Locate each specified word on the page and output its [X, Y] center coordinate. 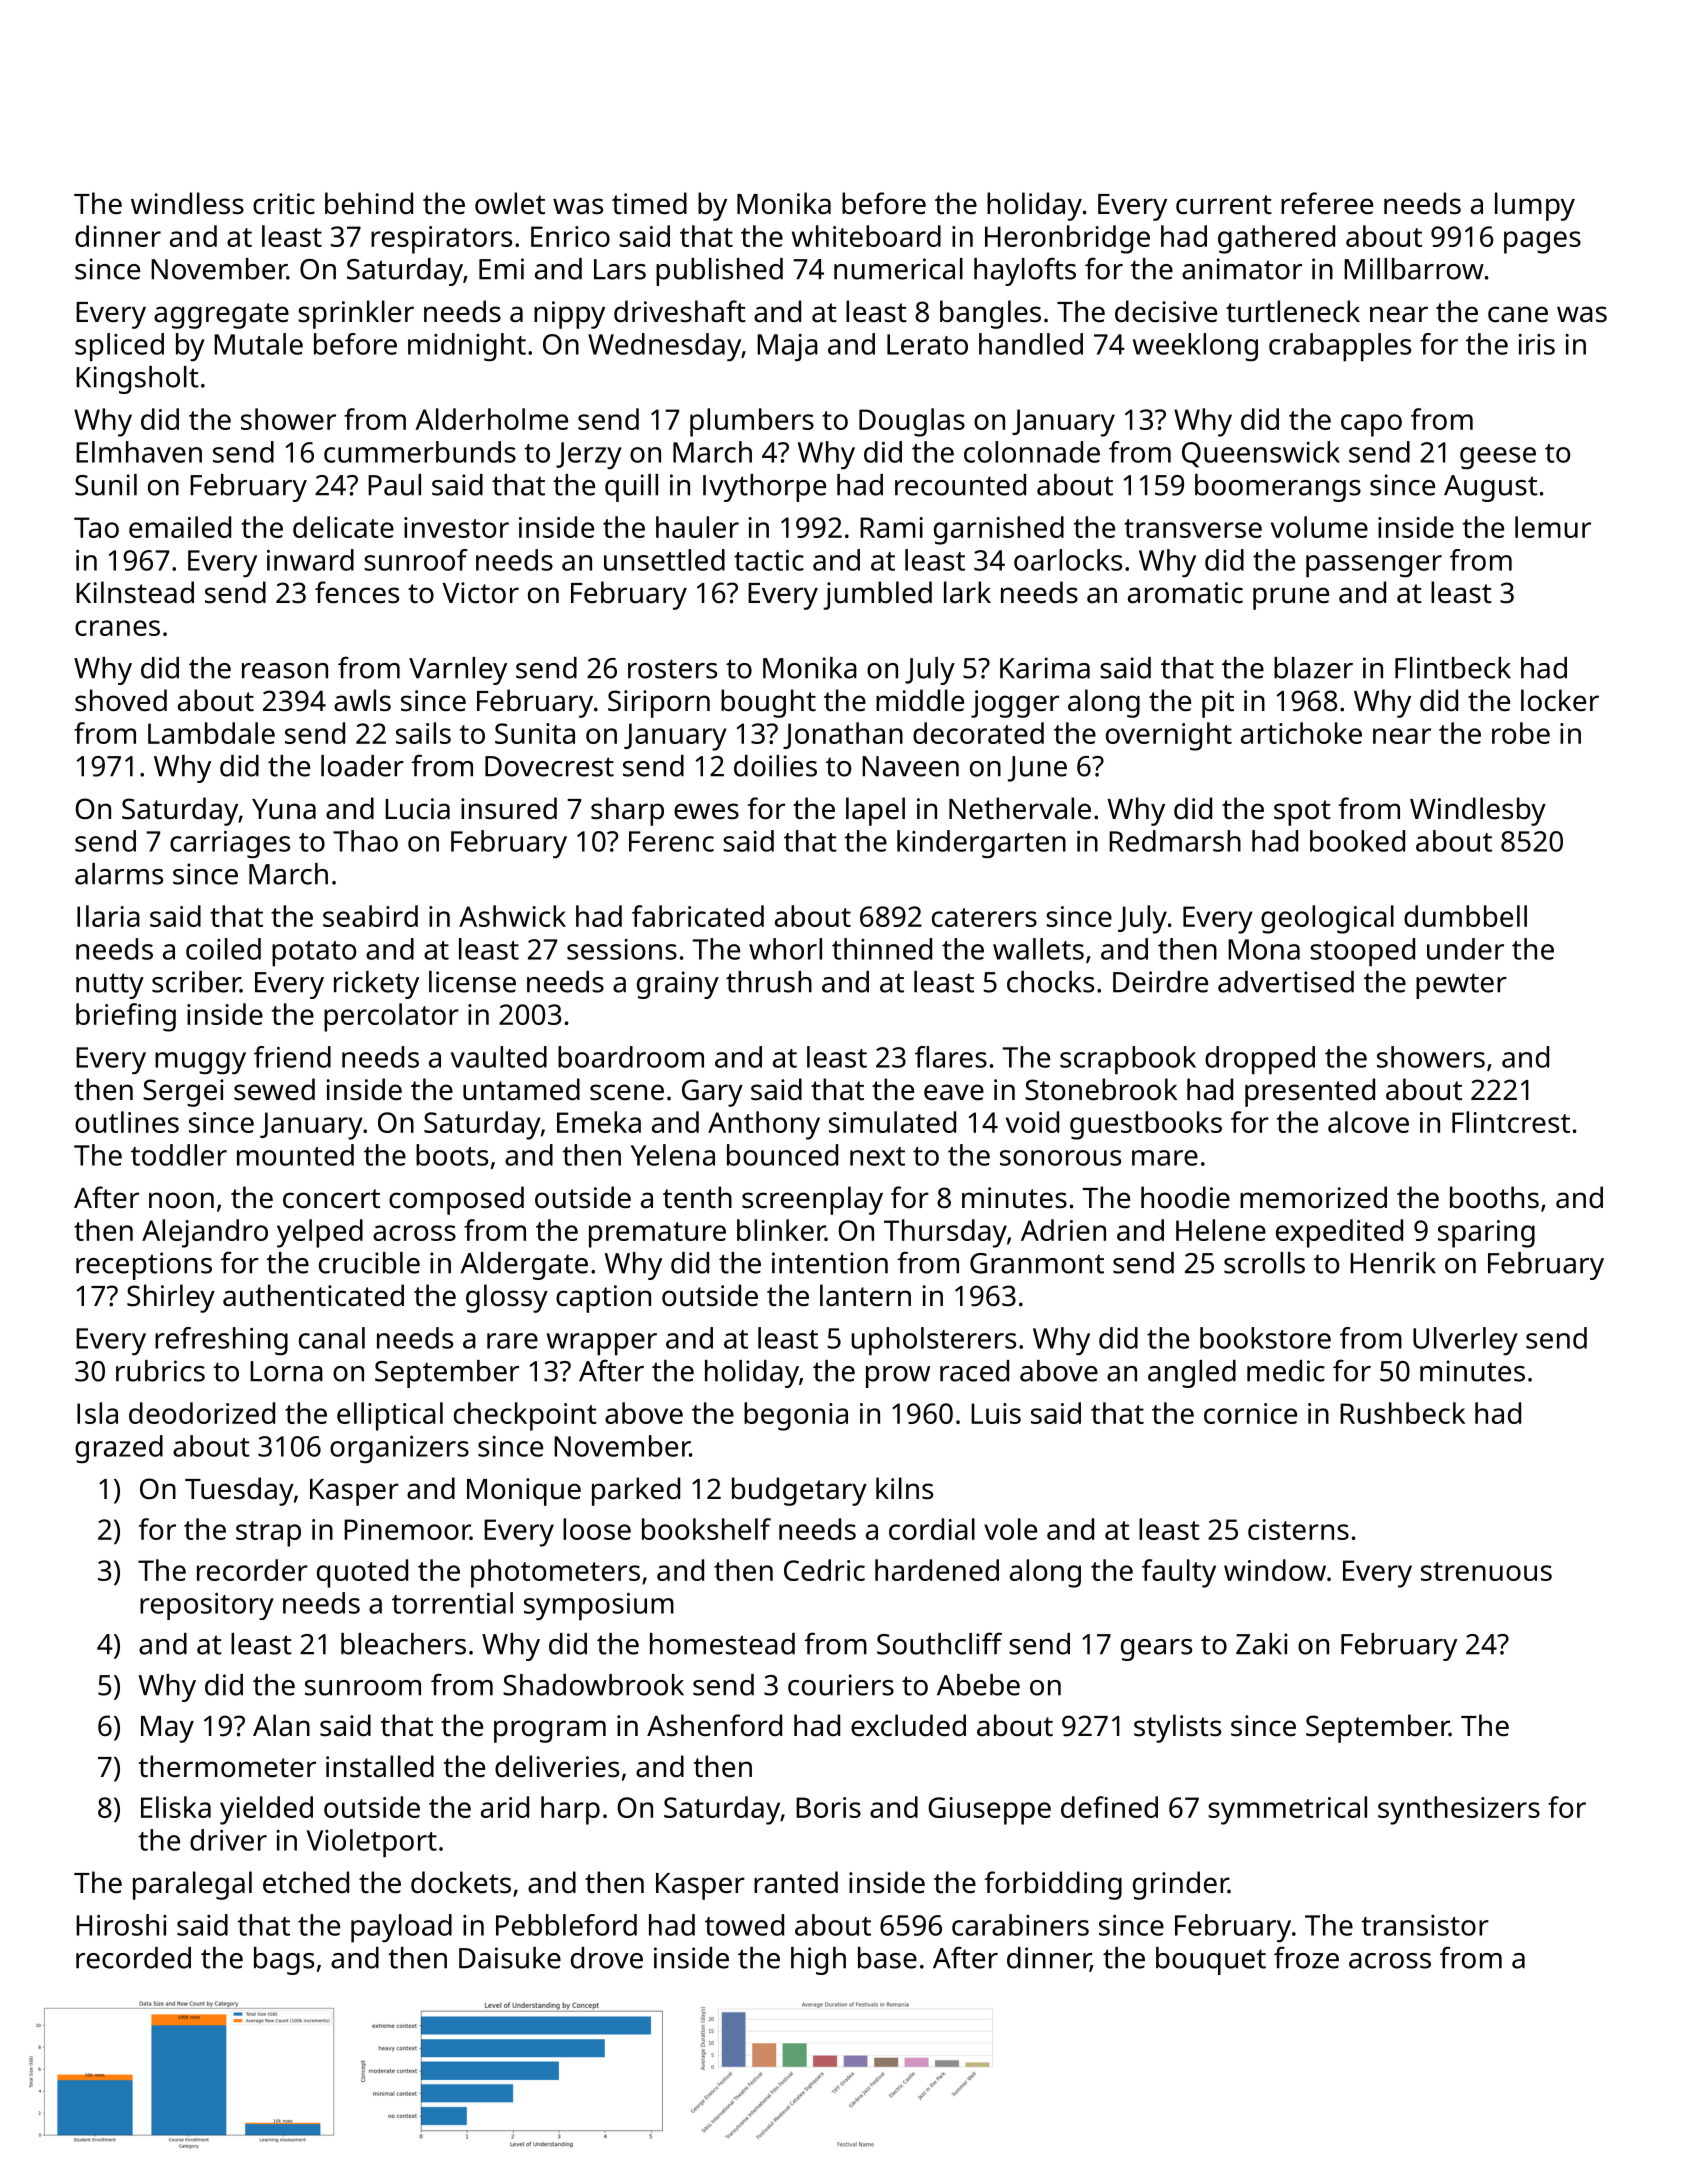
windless [187, 203]
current [1224, 205]
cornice [1250, 1413]
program [550, 1731]
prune [1291, 598]
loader [362, 766]
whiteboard [866, 236]
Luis [996, 1413]
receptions [144, 1266]
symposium [599, 1607]
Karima [1045, 668]
